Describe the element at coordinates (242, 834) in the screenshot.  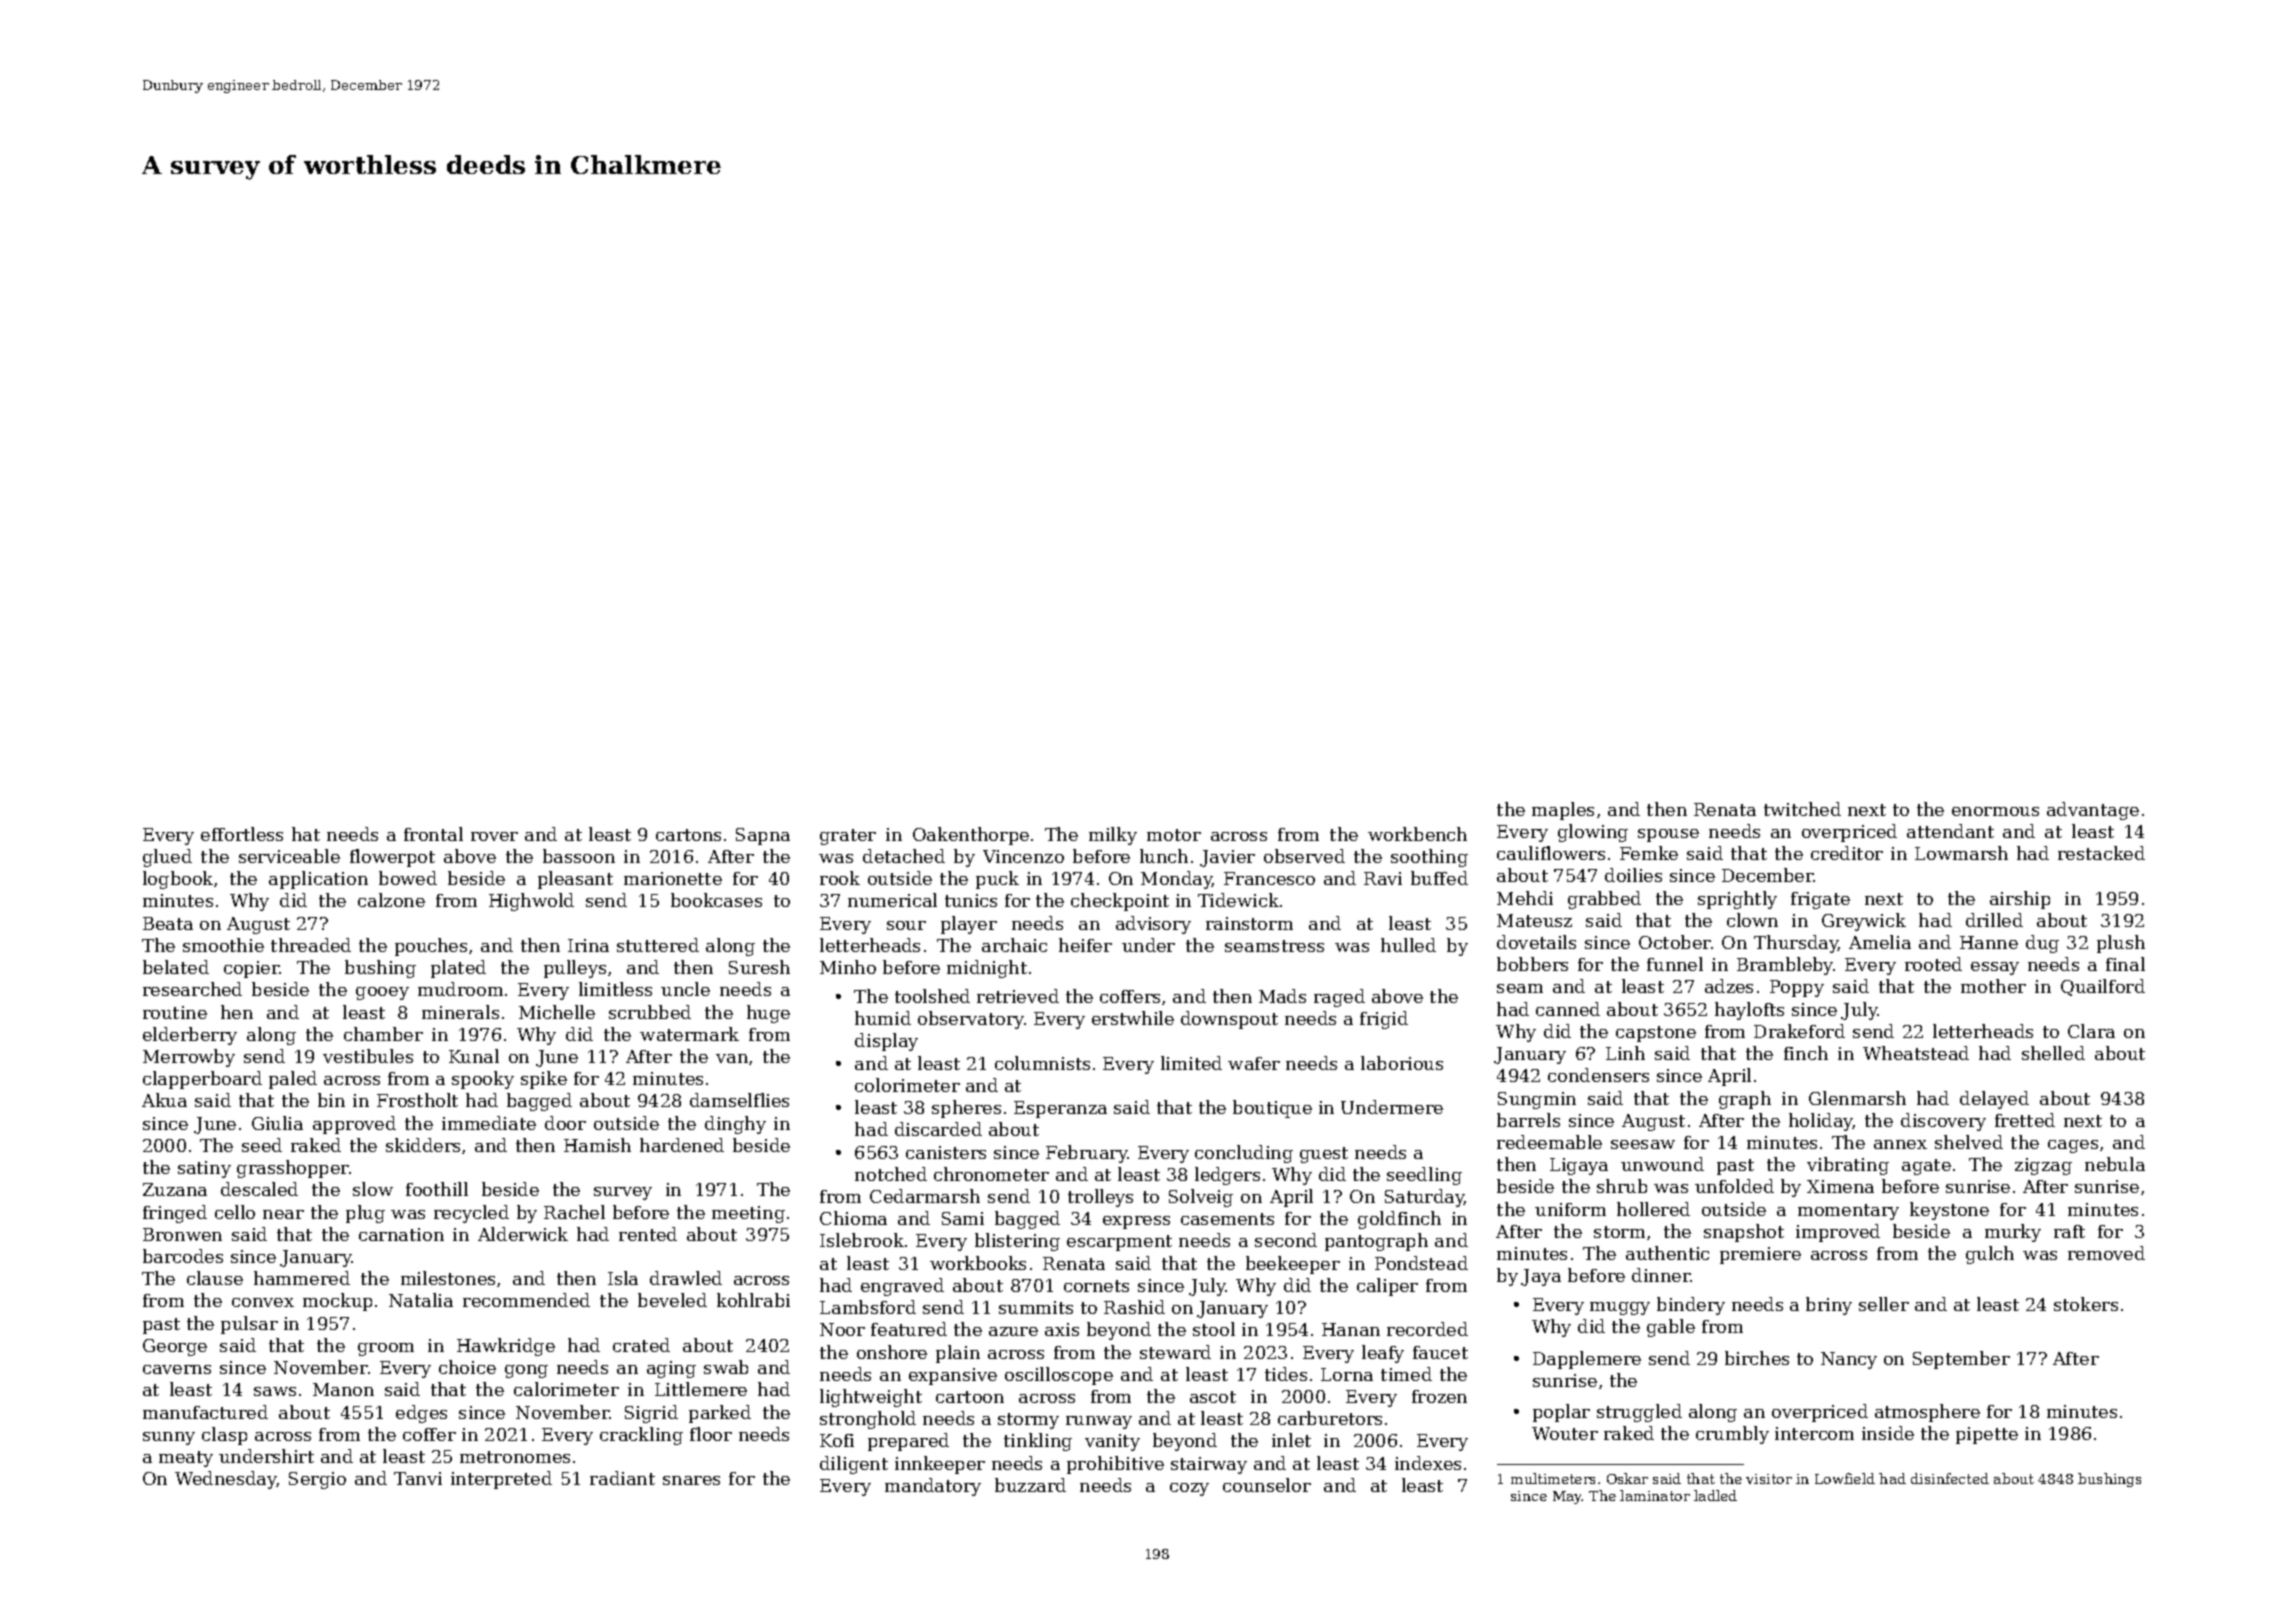
I see `effortless` at that location.
